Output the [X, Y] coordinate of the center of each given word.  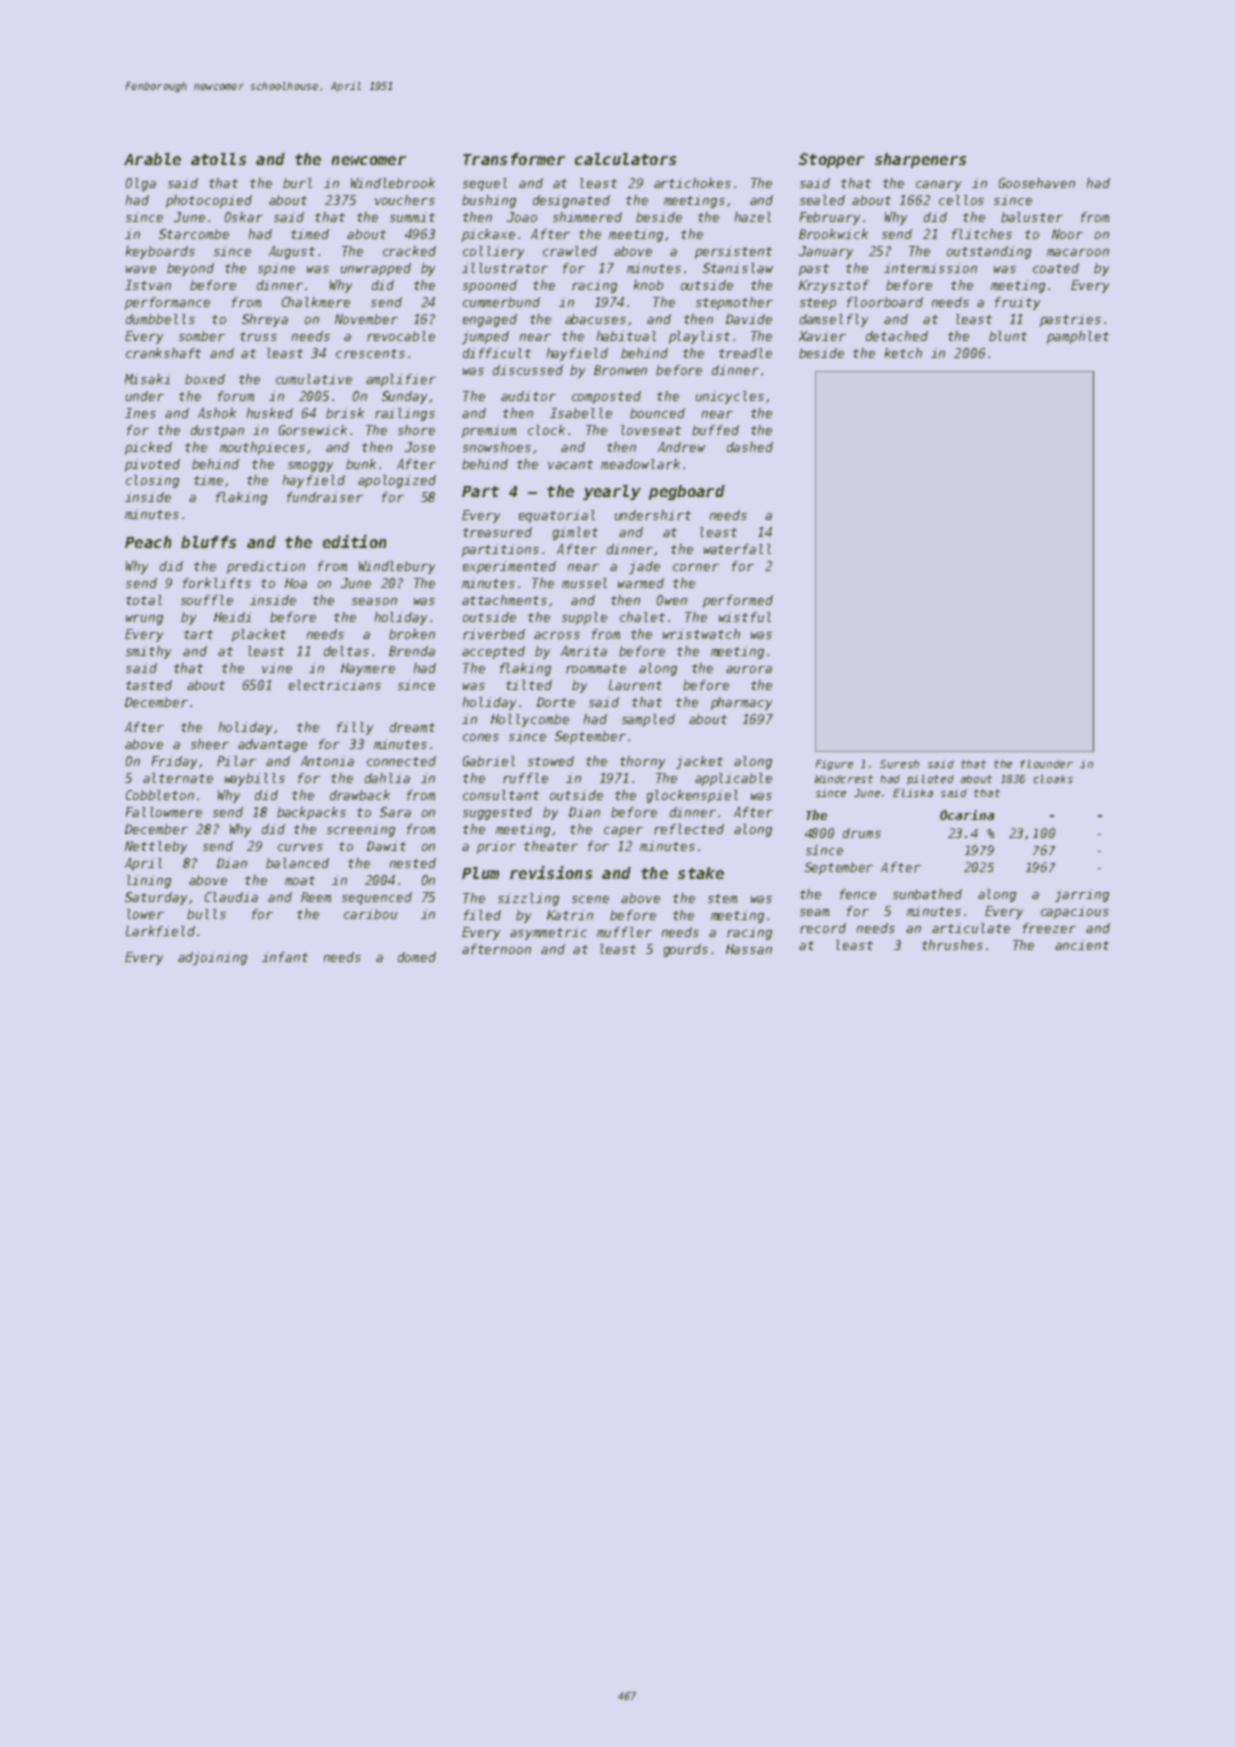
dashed [750, 447]
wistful [745, 617]
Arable [152, 159]
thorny [642, 762]
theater [551, 846]
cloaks [1053, 779]
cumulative [314, 379]
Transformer [514, 159]
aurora [749, 669]
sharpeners [920, 160]
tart [198, 634]
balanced [297, 863]
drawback [360, 795]
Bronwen [620, 370]
